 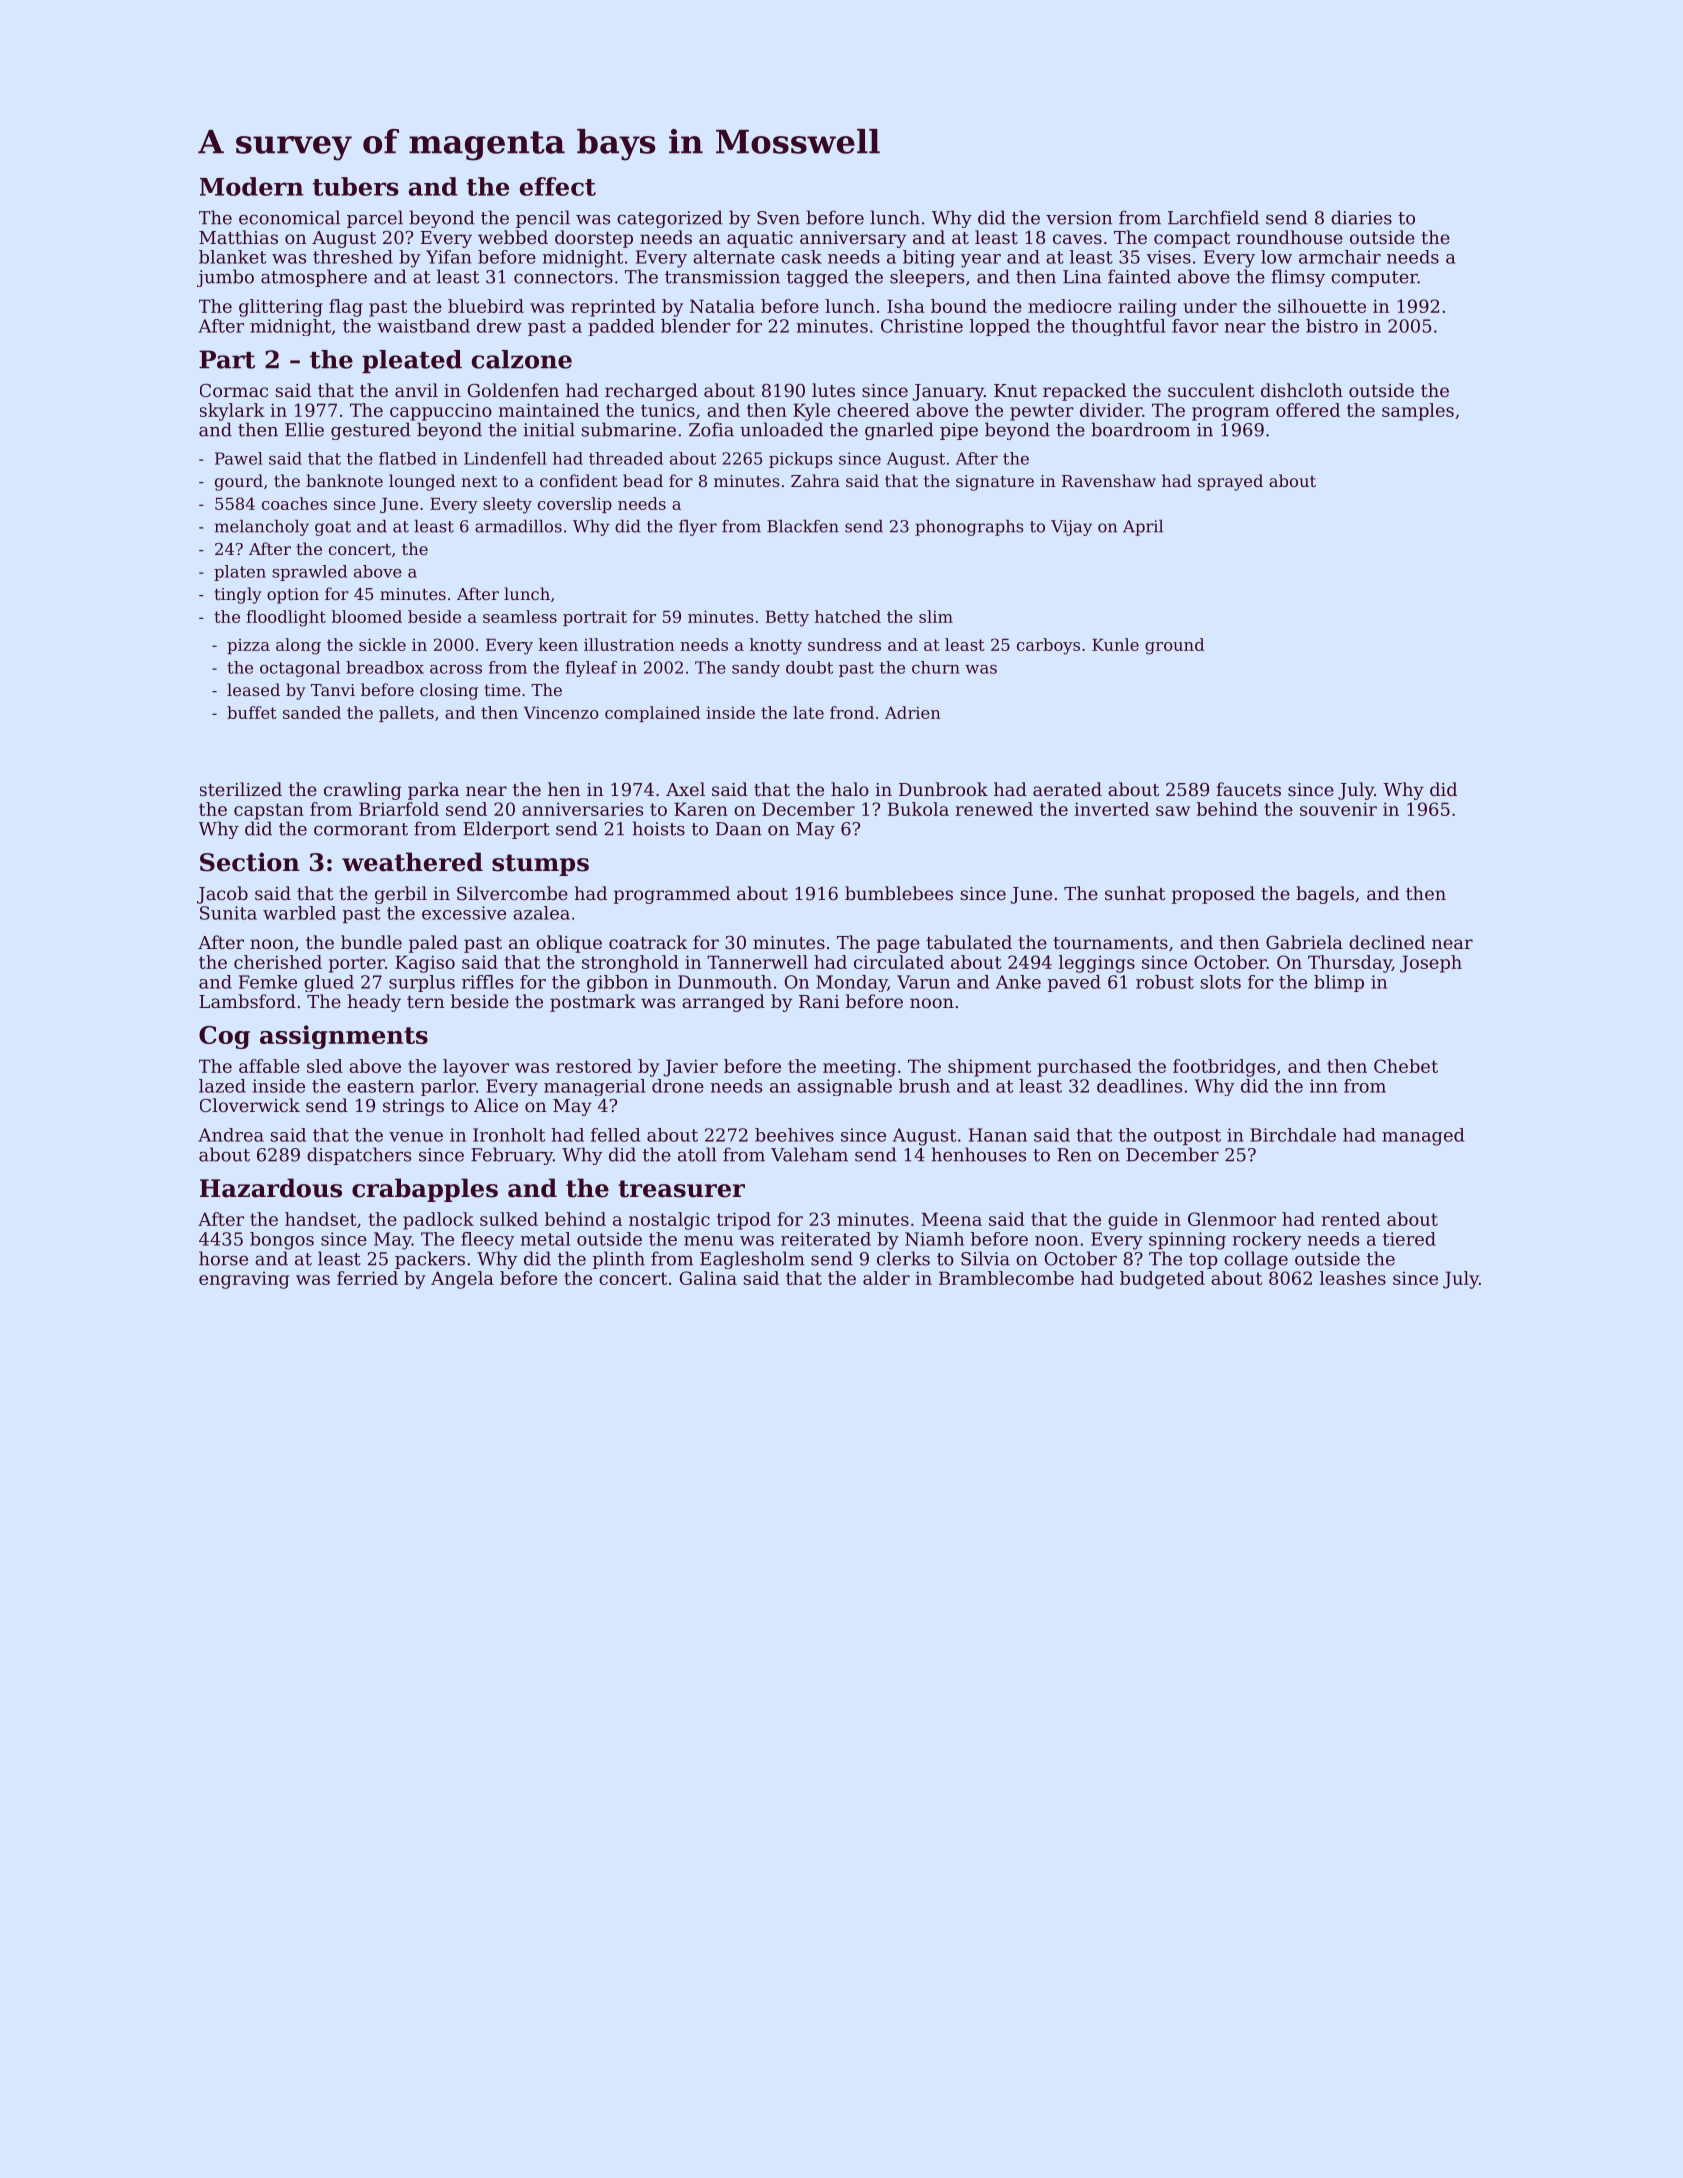 I want to click on Bukola, so click(x=918, y=809).
